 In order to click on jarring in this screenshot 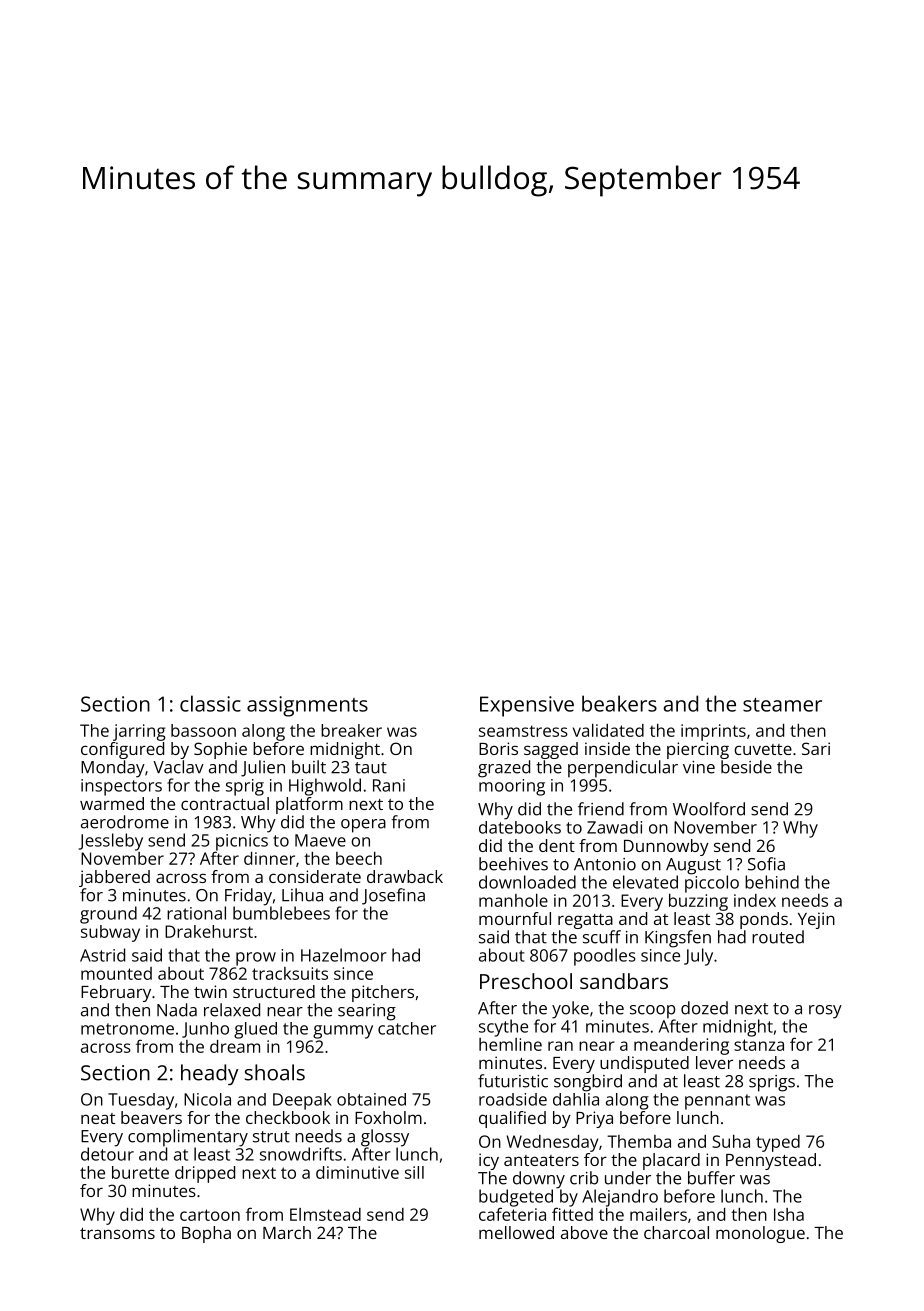, I will do `click(139, 732)`.
